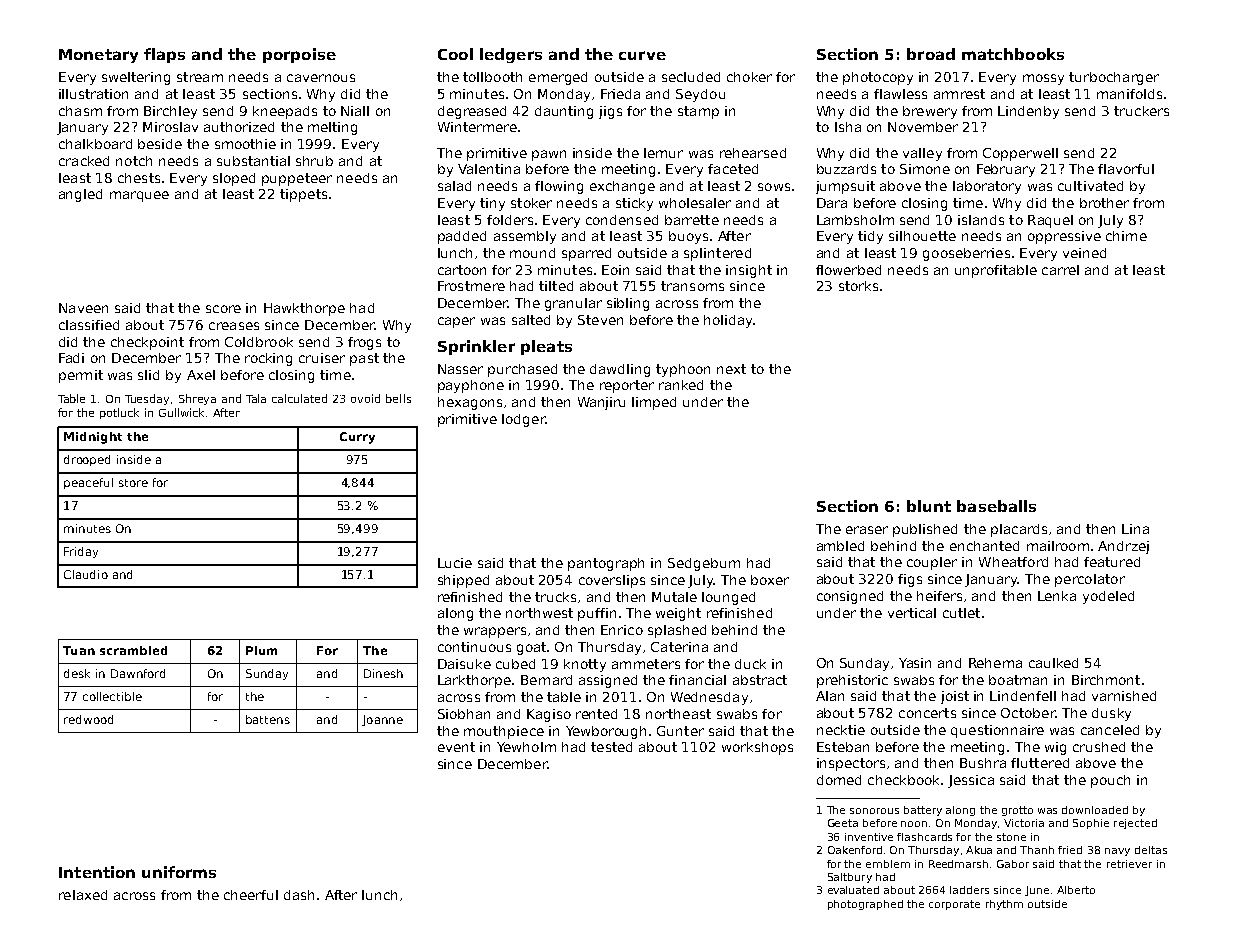 The image size is (1233, 952). Describe the element at coordinates (251, 895) in the page. I see `cheerful` at that location.
